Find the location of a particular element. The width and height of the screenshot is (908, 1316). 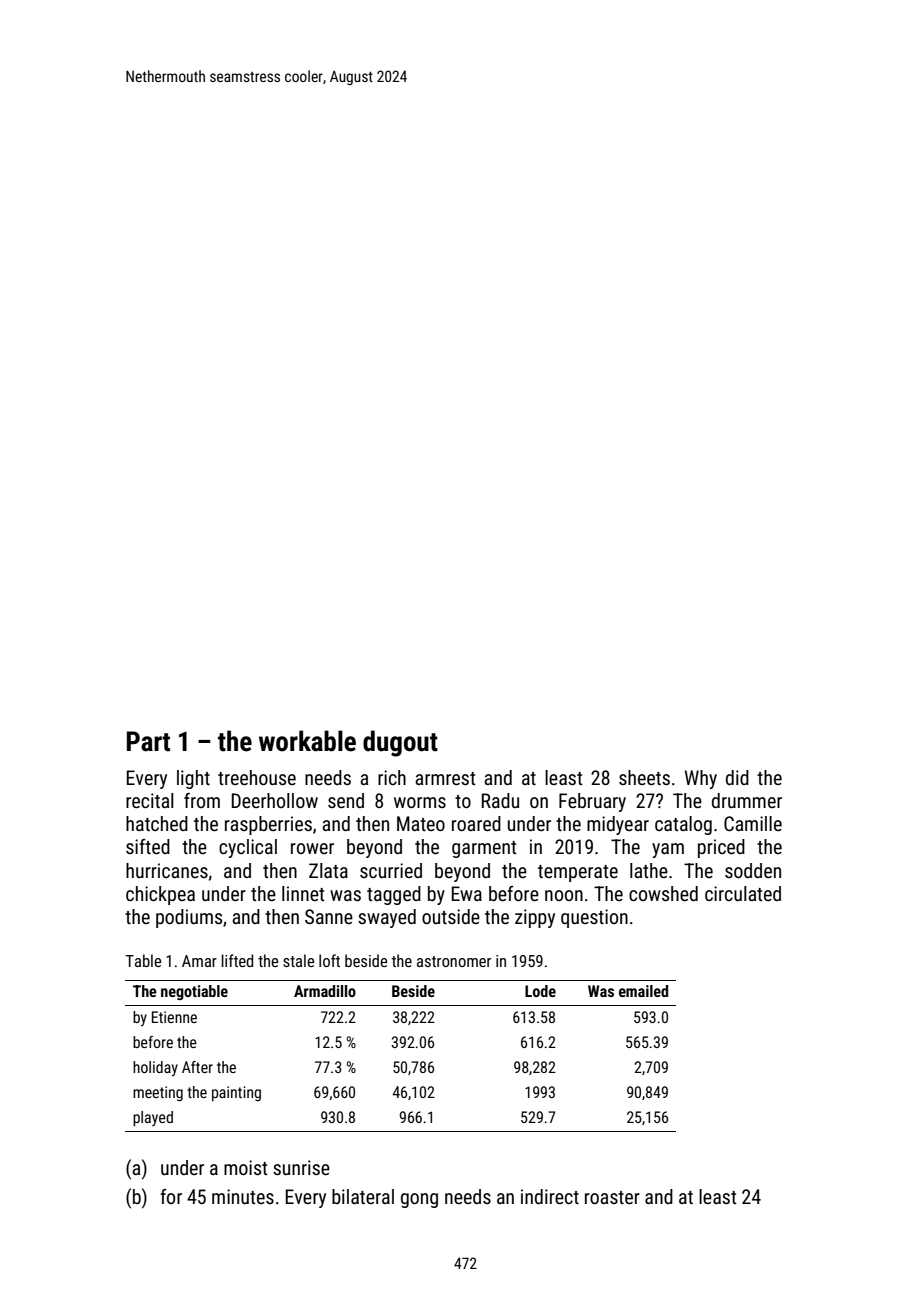

sifted is located at coordinates (148, 846).
